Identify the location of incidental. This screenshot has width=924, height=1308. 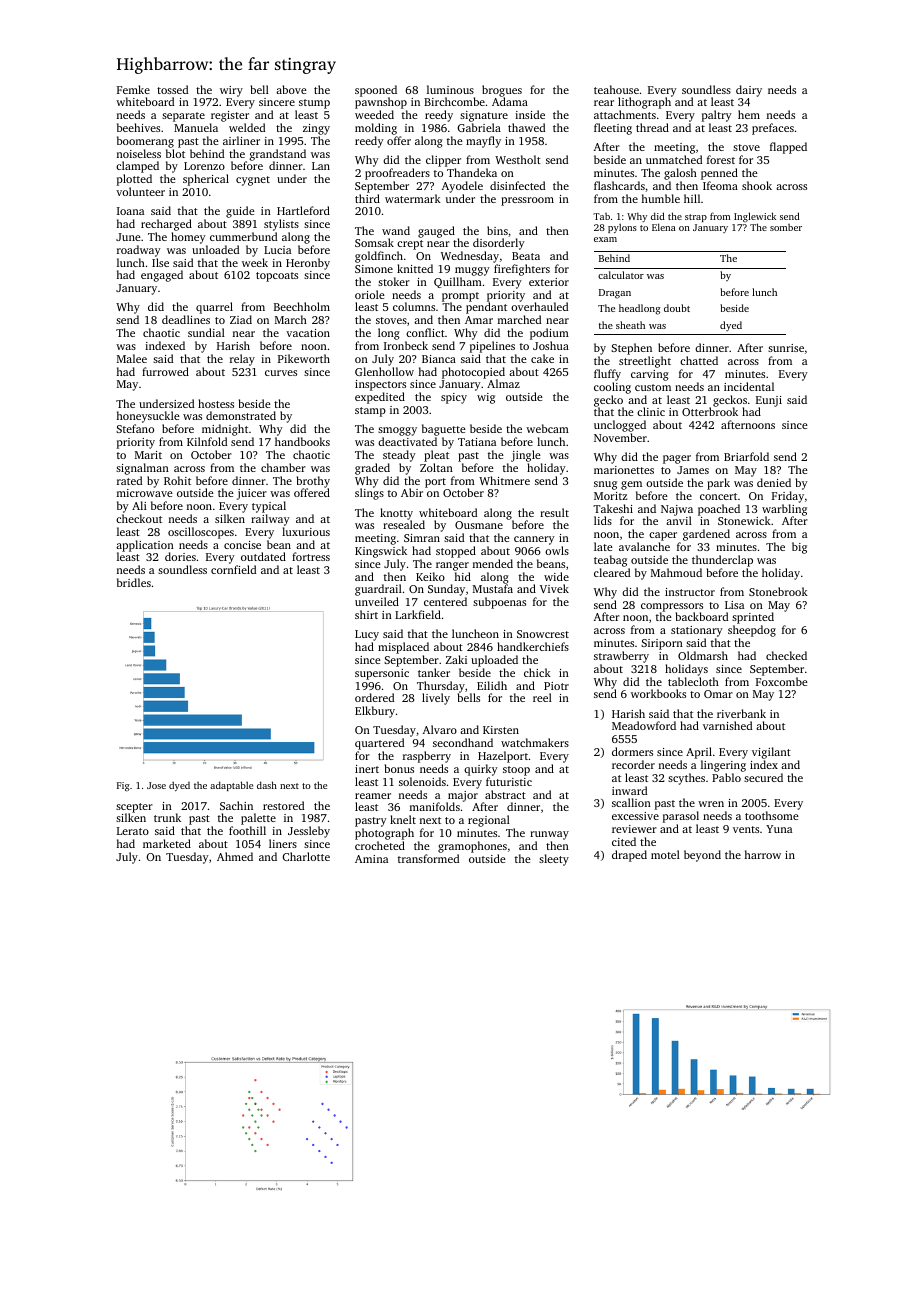
(749, 386).
